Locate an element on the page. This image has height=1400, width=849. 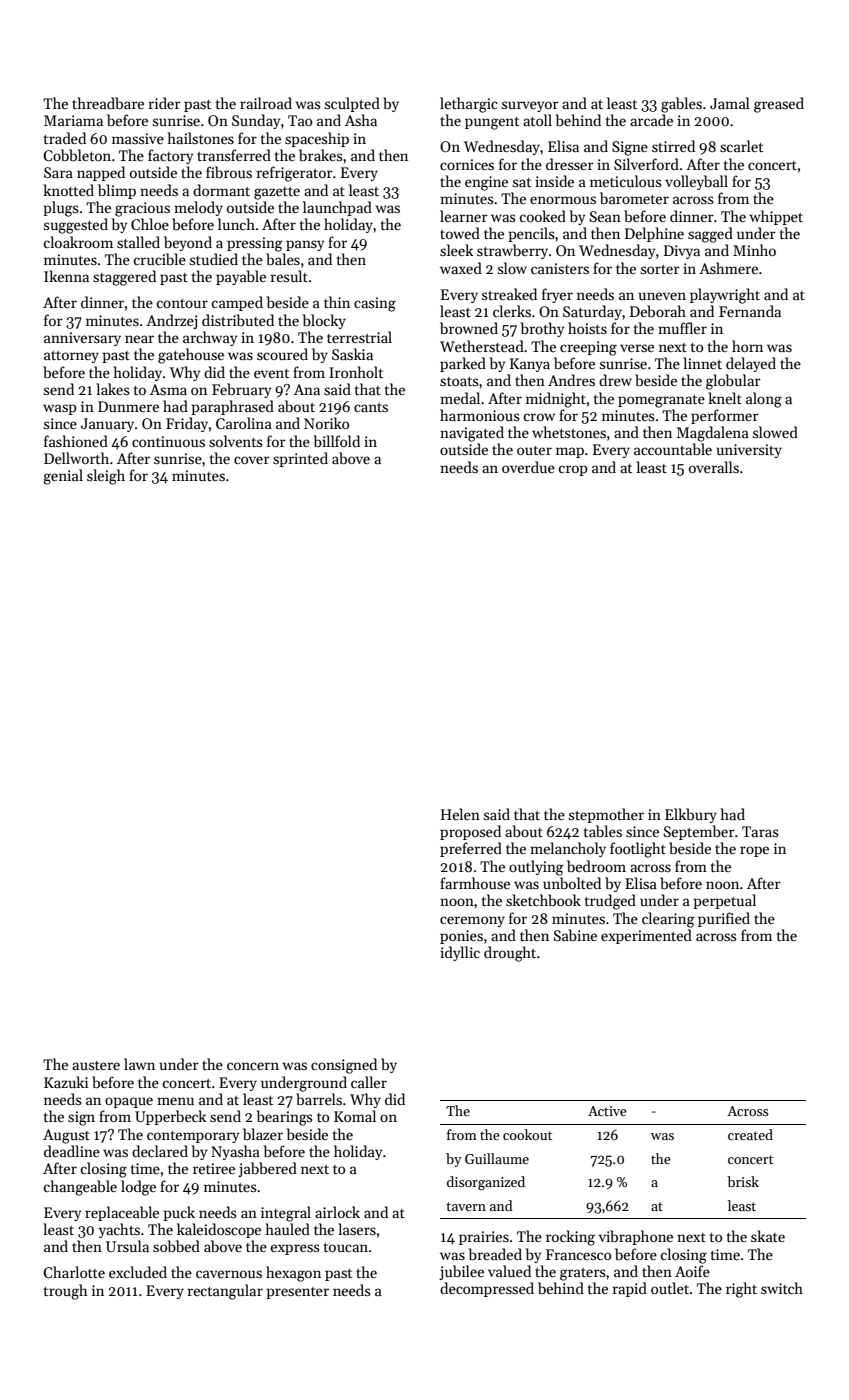
scarlet is located at coordinates (741, 146).
